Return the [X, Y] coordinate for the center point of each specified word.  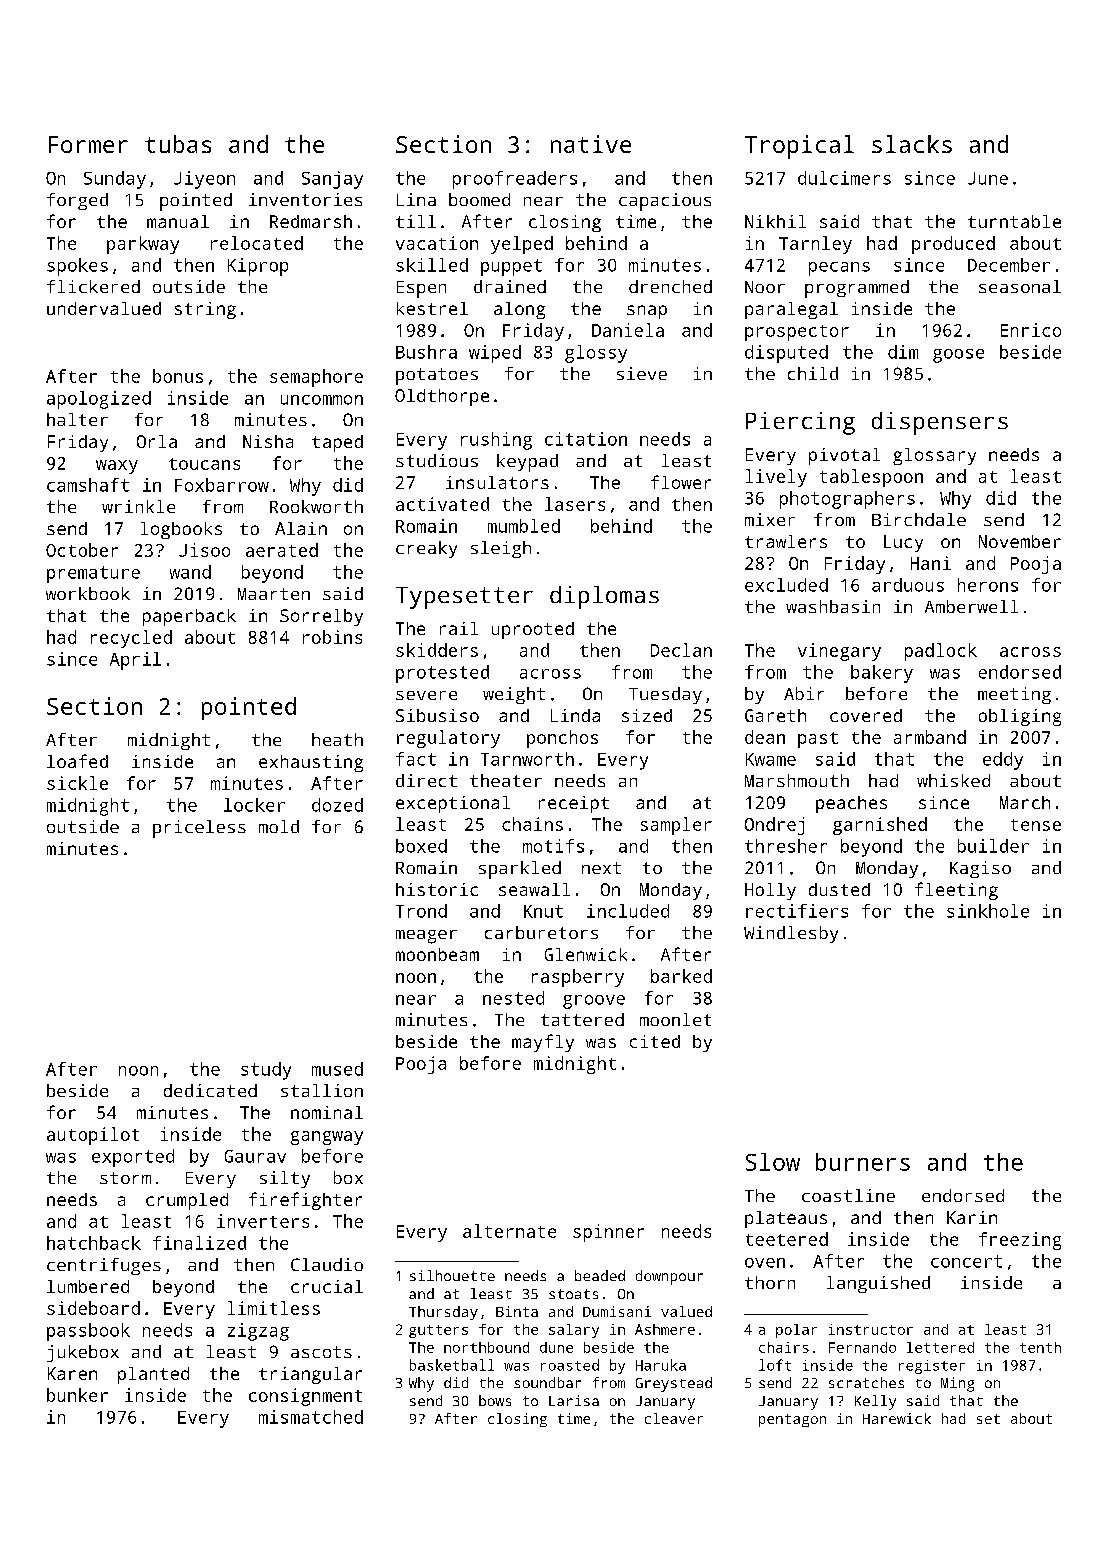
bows [495, 1400]
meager [426, 937]
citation [586, 439]
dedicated [210, 1090]
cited [655, 1041]
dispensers [940, 423]
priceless [199, 829]
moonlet [675, 1019]
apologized [99, 400]
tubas [178, 144]
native [591, 144]
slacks [912, 144]
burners [863, 1162]
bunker [77, 1395]
